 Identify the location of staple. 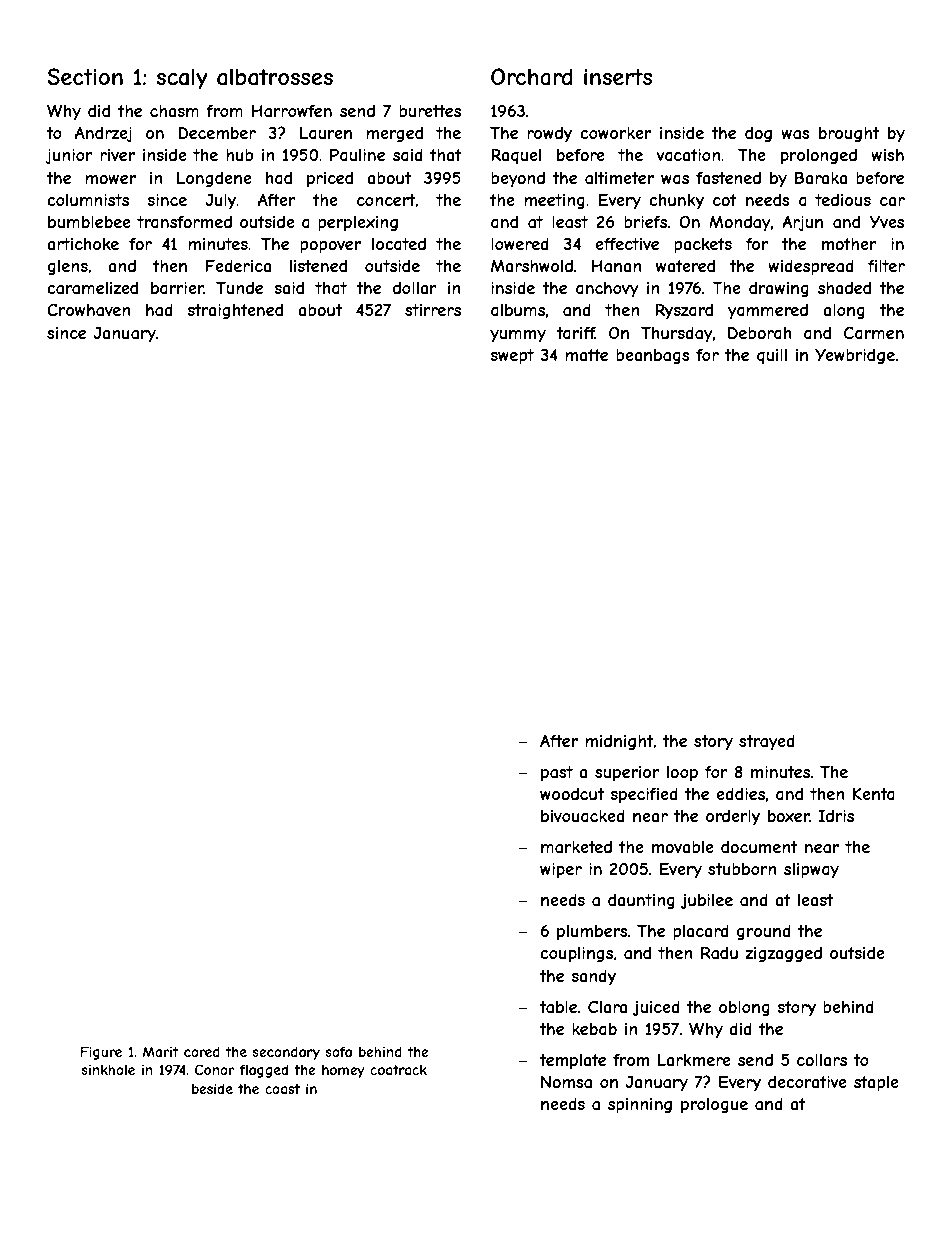
(876, 1084).
